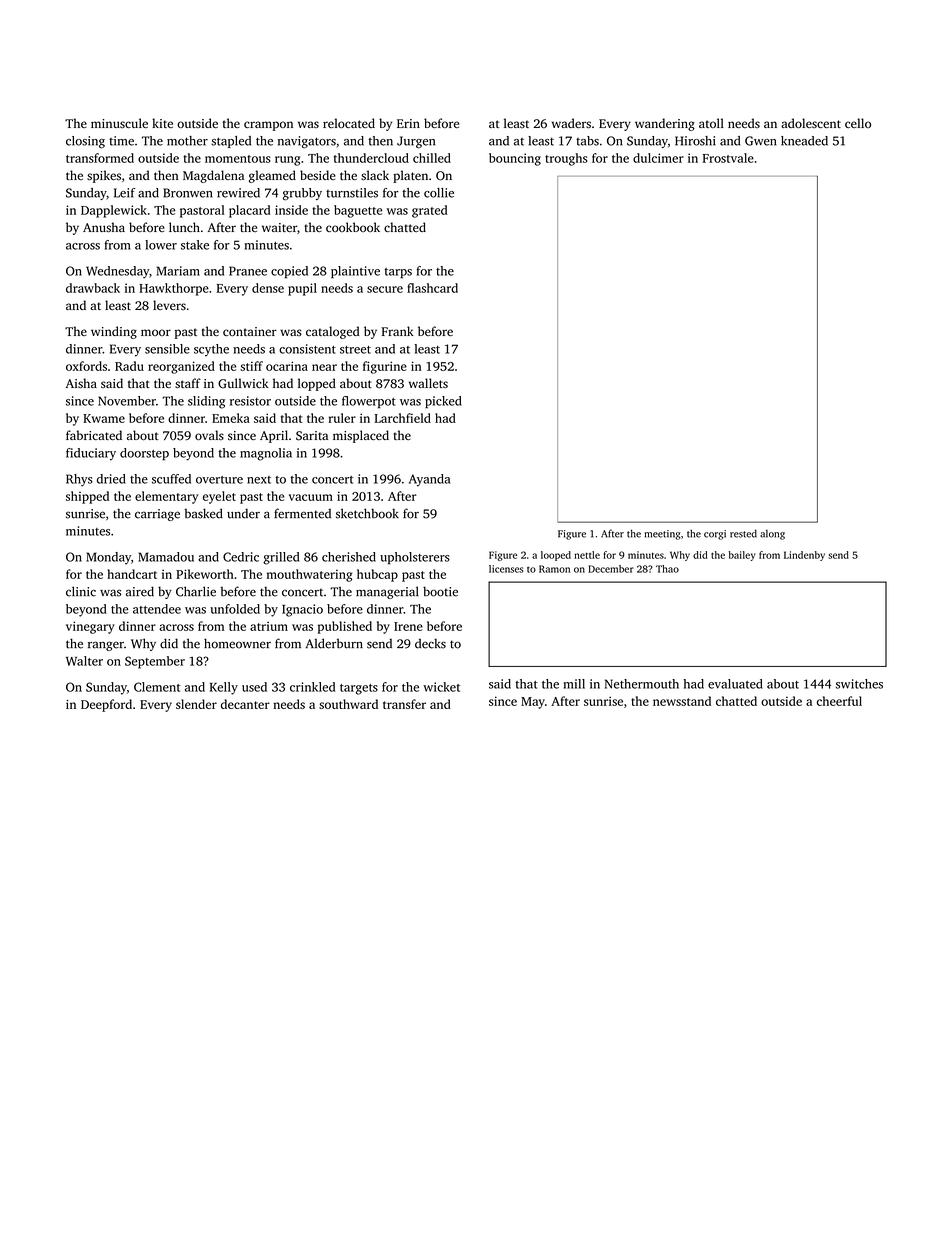  I want to click on sliding, so click(206, 402).
